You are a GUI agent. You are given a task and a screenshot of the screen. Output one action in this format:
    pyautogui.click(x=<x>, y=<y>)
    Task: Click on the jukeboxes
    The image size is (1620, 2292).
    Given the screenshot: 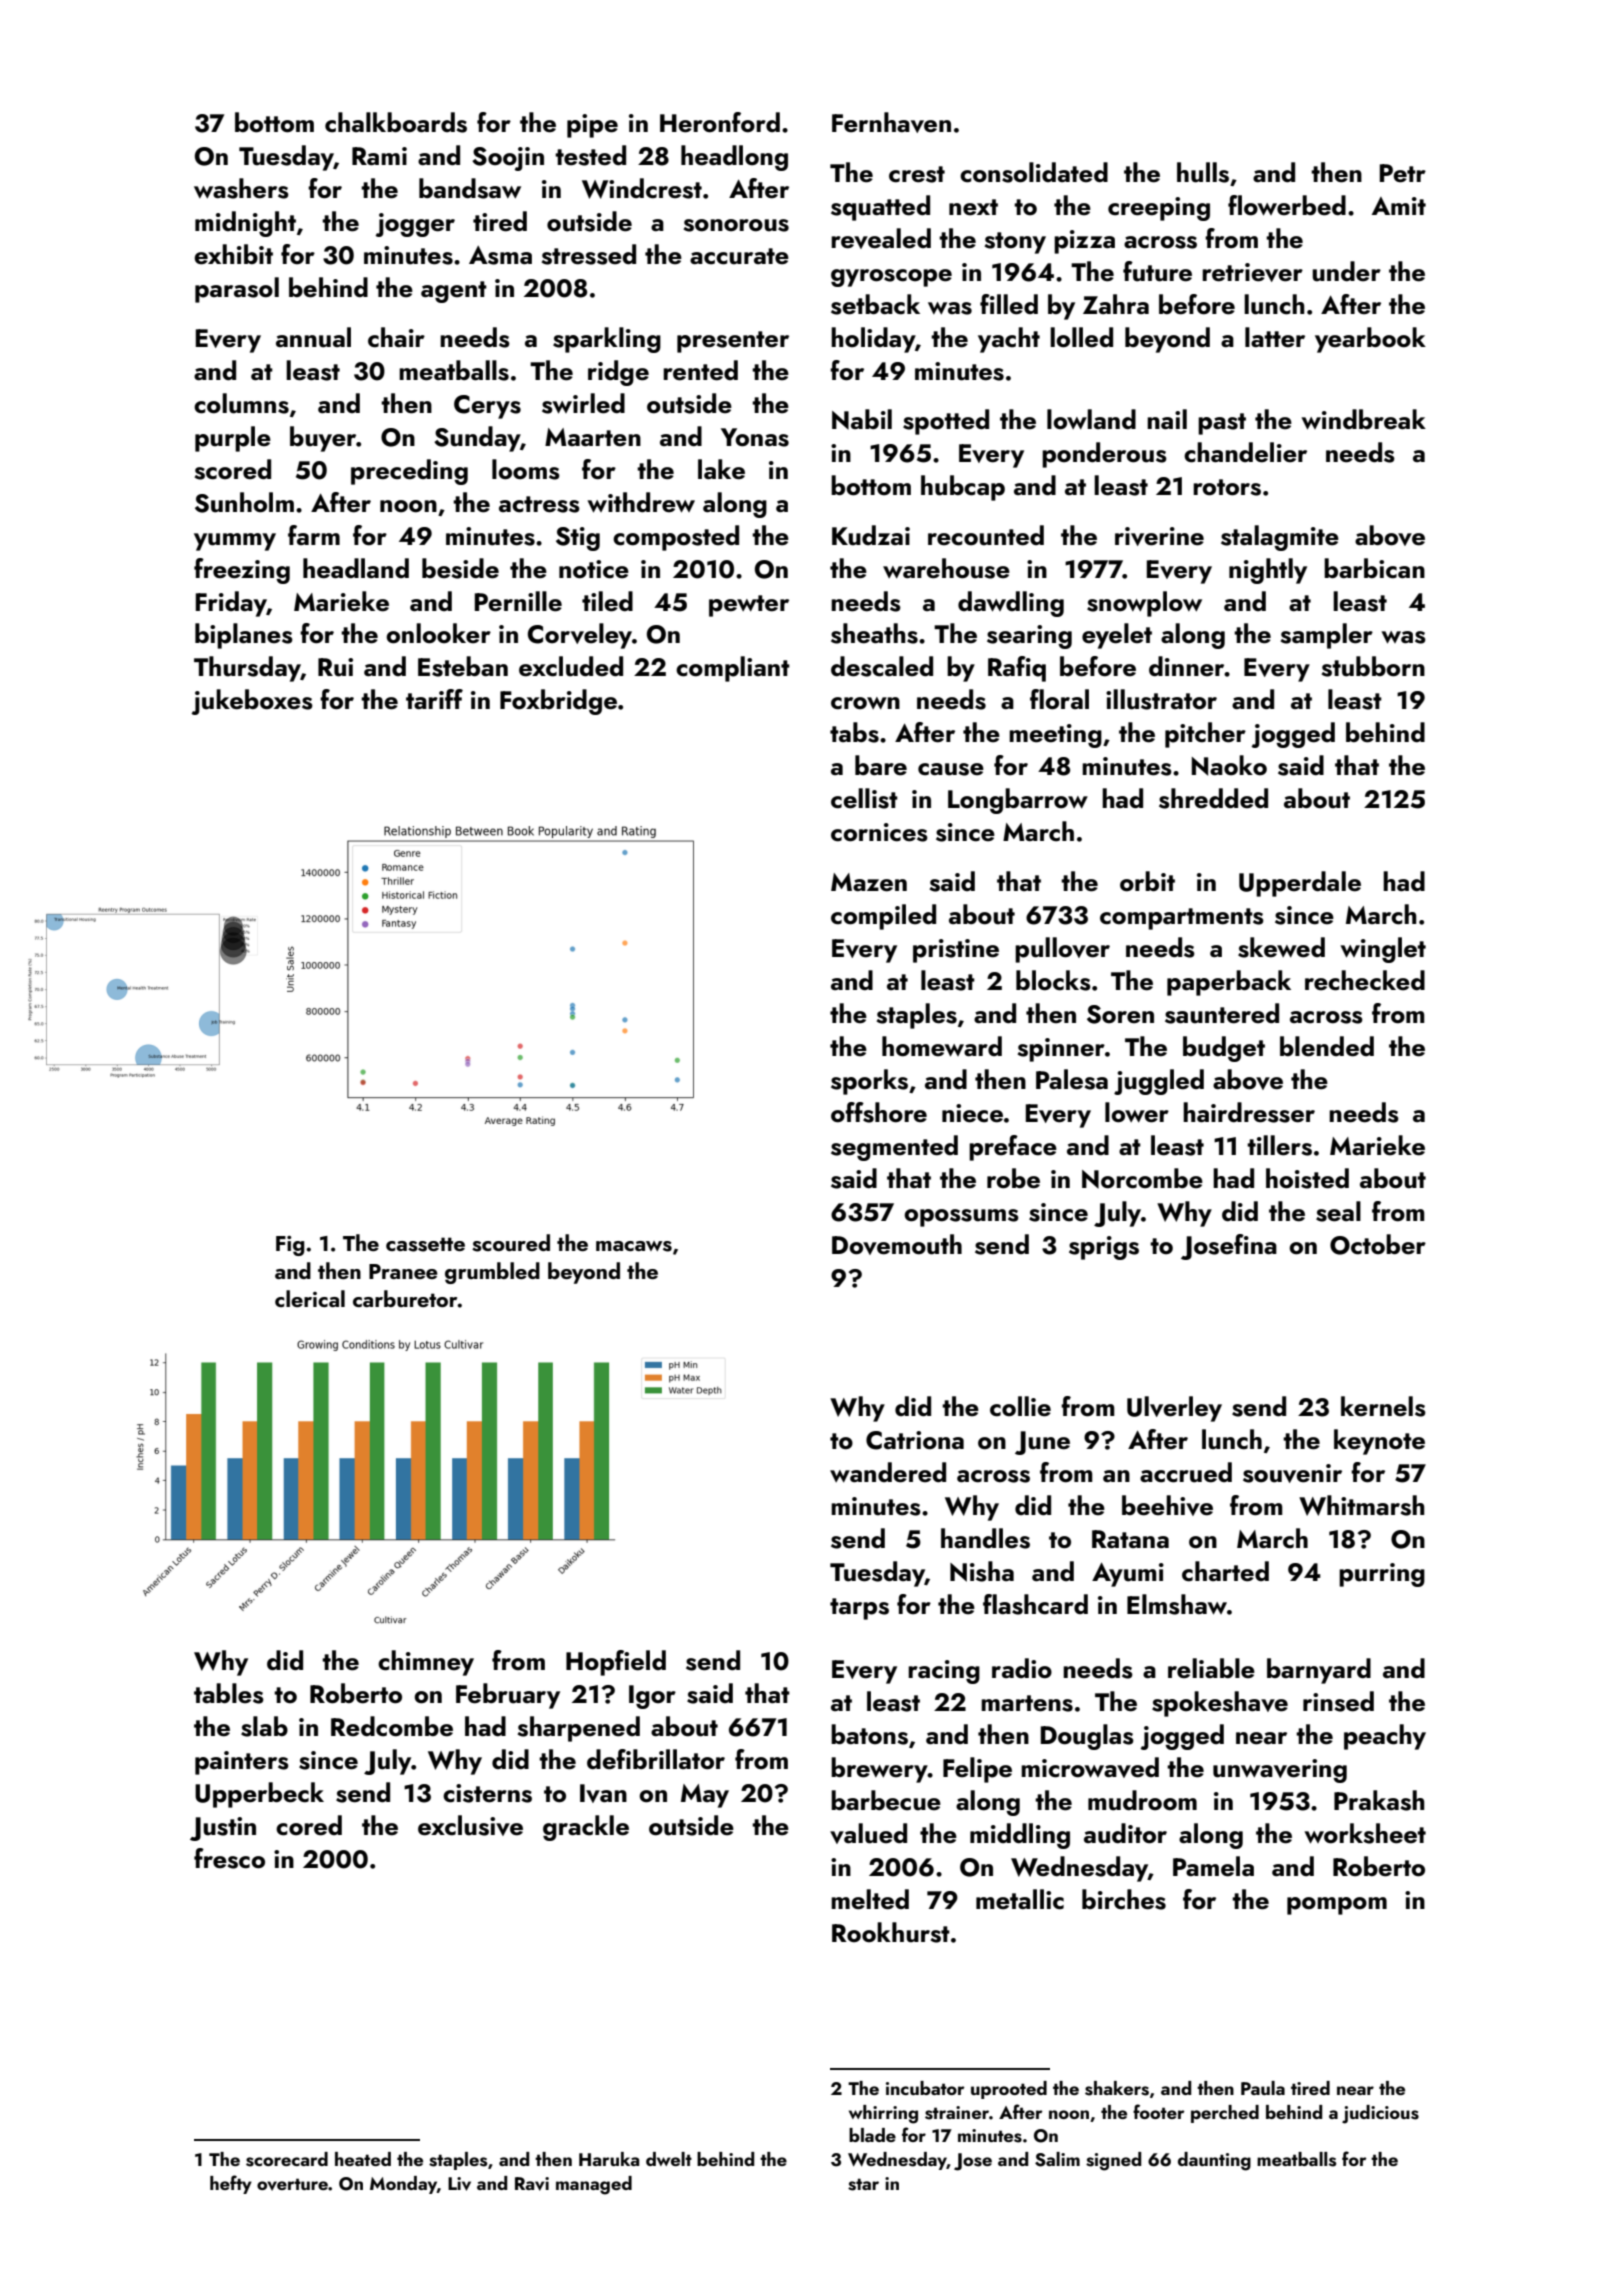 What is the action you would take?
    pyautogui.click(x=252, y=702)
